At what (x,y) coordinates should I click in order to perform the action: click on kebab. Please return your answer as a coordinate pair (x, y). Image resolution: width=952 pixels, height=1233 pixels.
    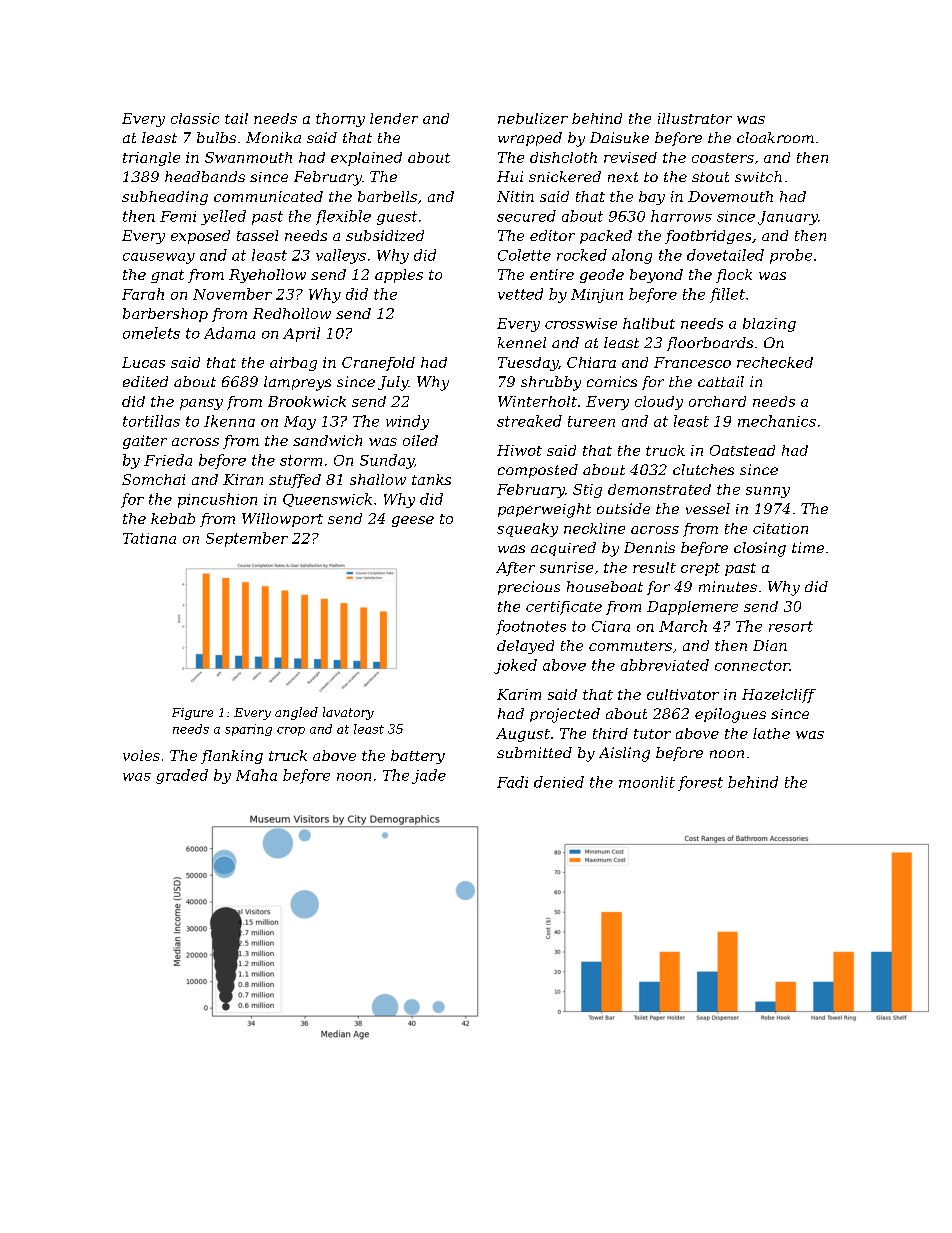
    Looking at the image, I should click on (173, 518).
